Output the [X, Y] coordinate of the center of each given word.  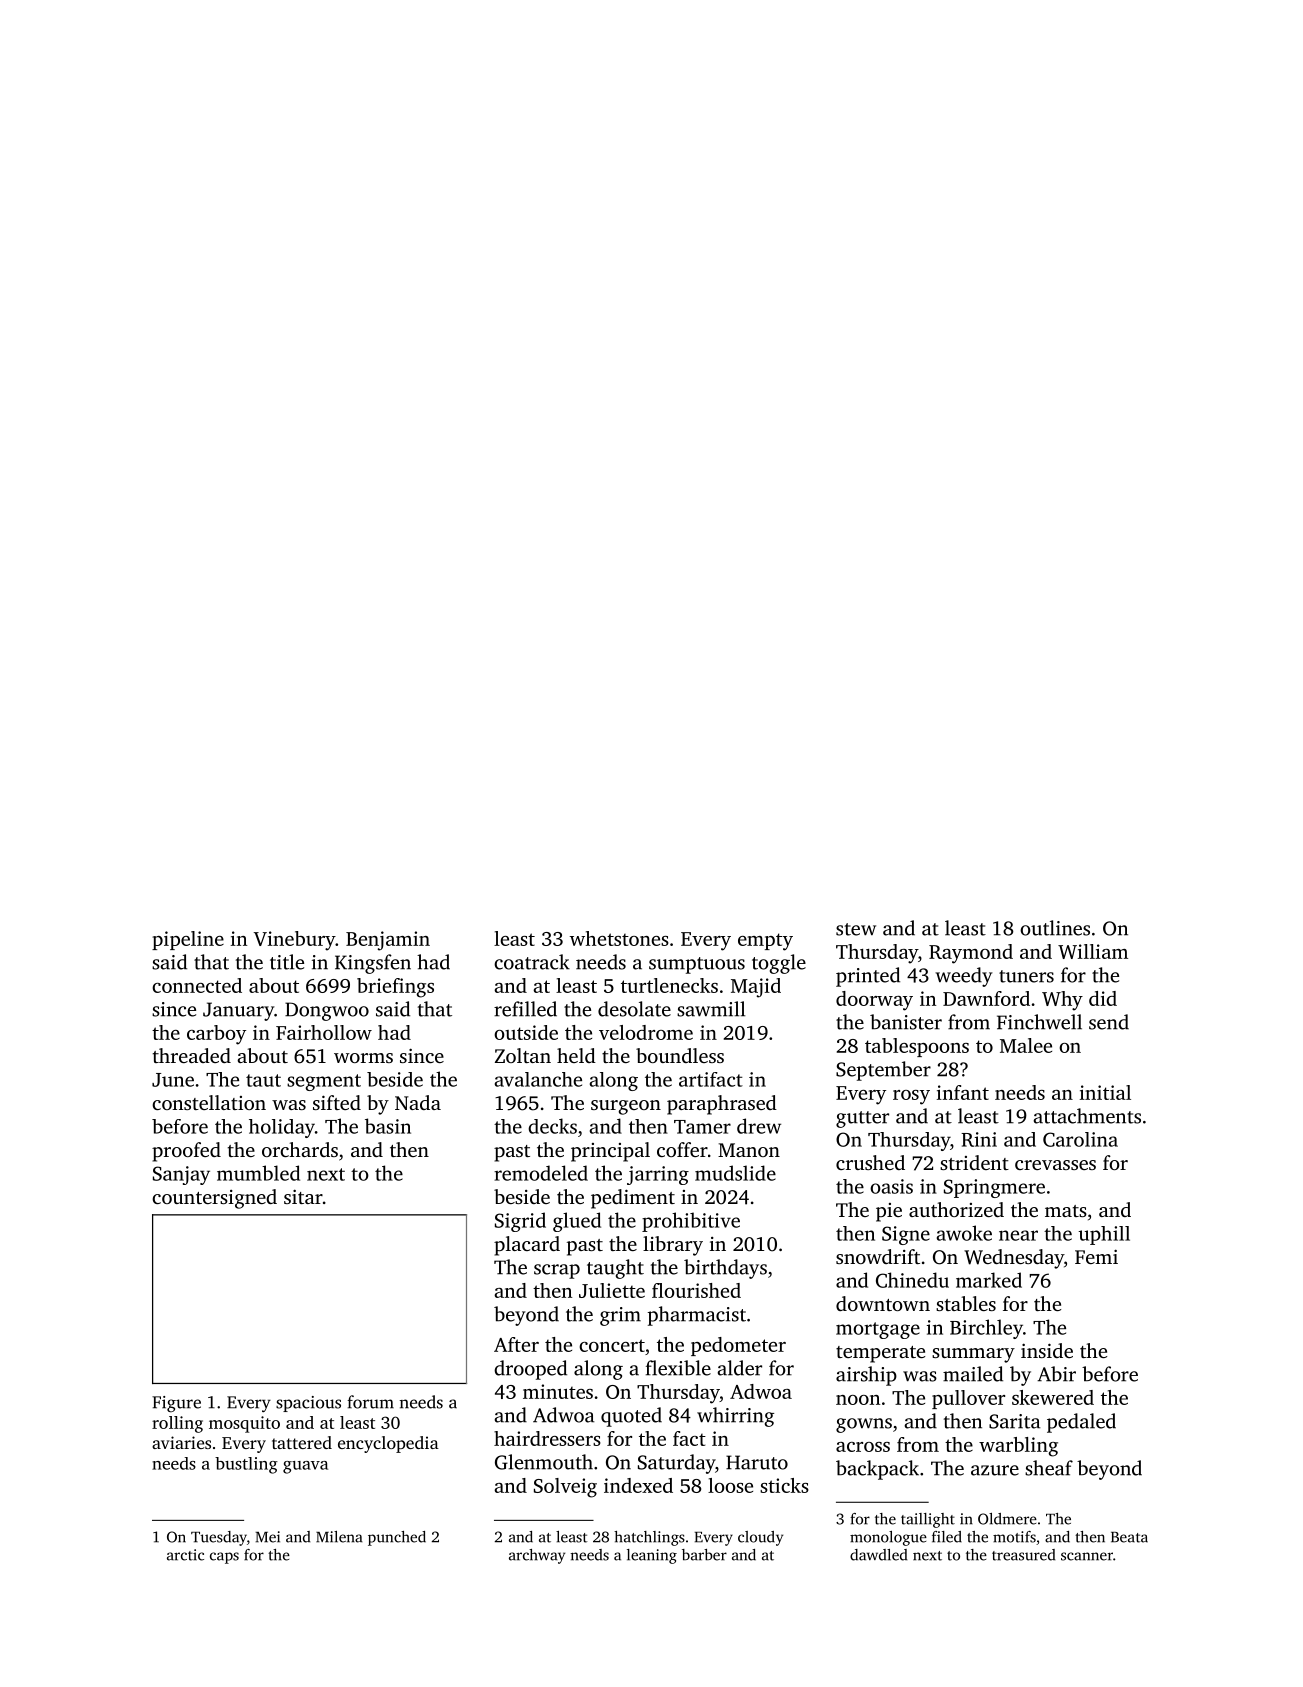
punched [397, 1538]
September [883, 1071]
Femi [1096, 1256]
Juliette [612, 1290]
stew [856, 929]
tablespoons [917, 1047]
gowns [864, 1425]
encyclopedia [388, 1444]
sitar [303, 1196]
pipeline [188, 940]
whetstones [619, 938]
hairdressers [547, 1438]
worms [363, 1058]
